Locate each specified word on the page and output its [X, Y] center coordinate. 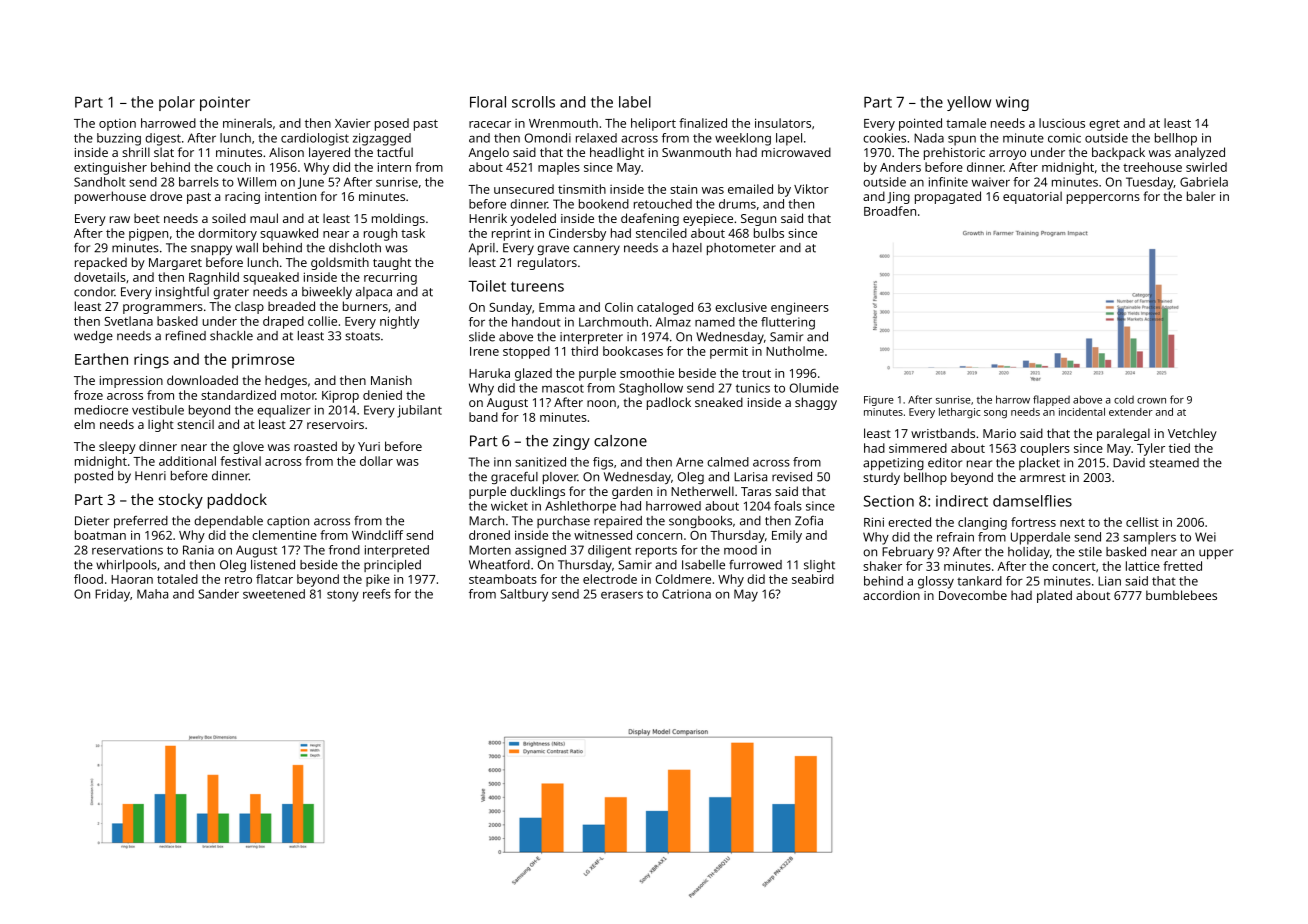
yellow [969, 103]
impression [131, 382]
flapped [1051, 400]
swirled [1206, 167]
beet [147, 218]
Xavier [353, 123]
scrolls [533, 102]
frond [344, 550]
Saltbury [524, 595]
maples [559, 168]
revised [792, 477]
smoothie [647, 373]
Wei [1205, 537]
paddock [237, 501]
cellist [1142, 522]
